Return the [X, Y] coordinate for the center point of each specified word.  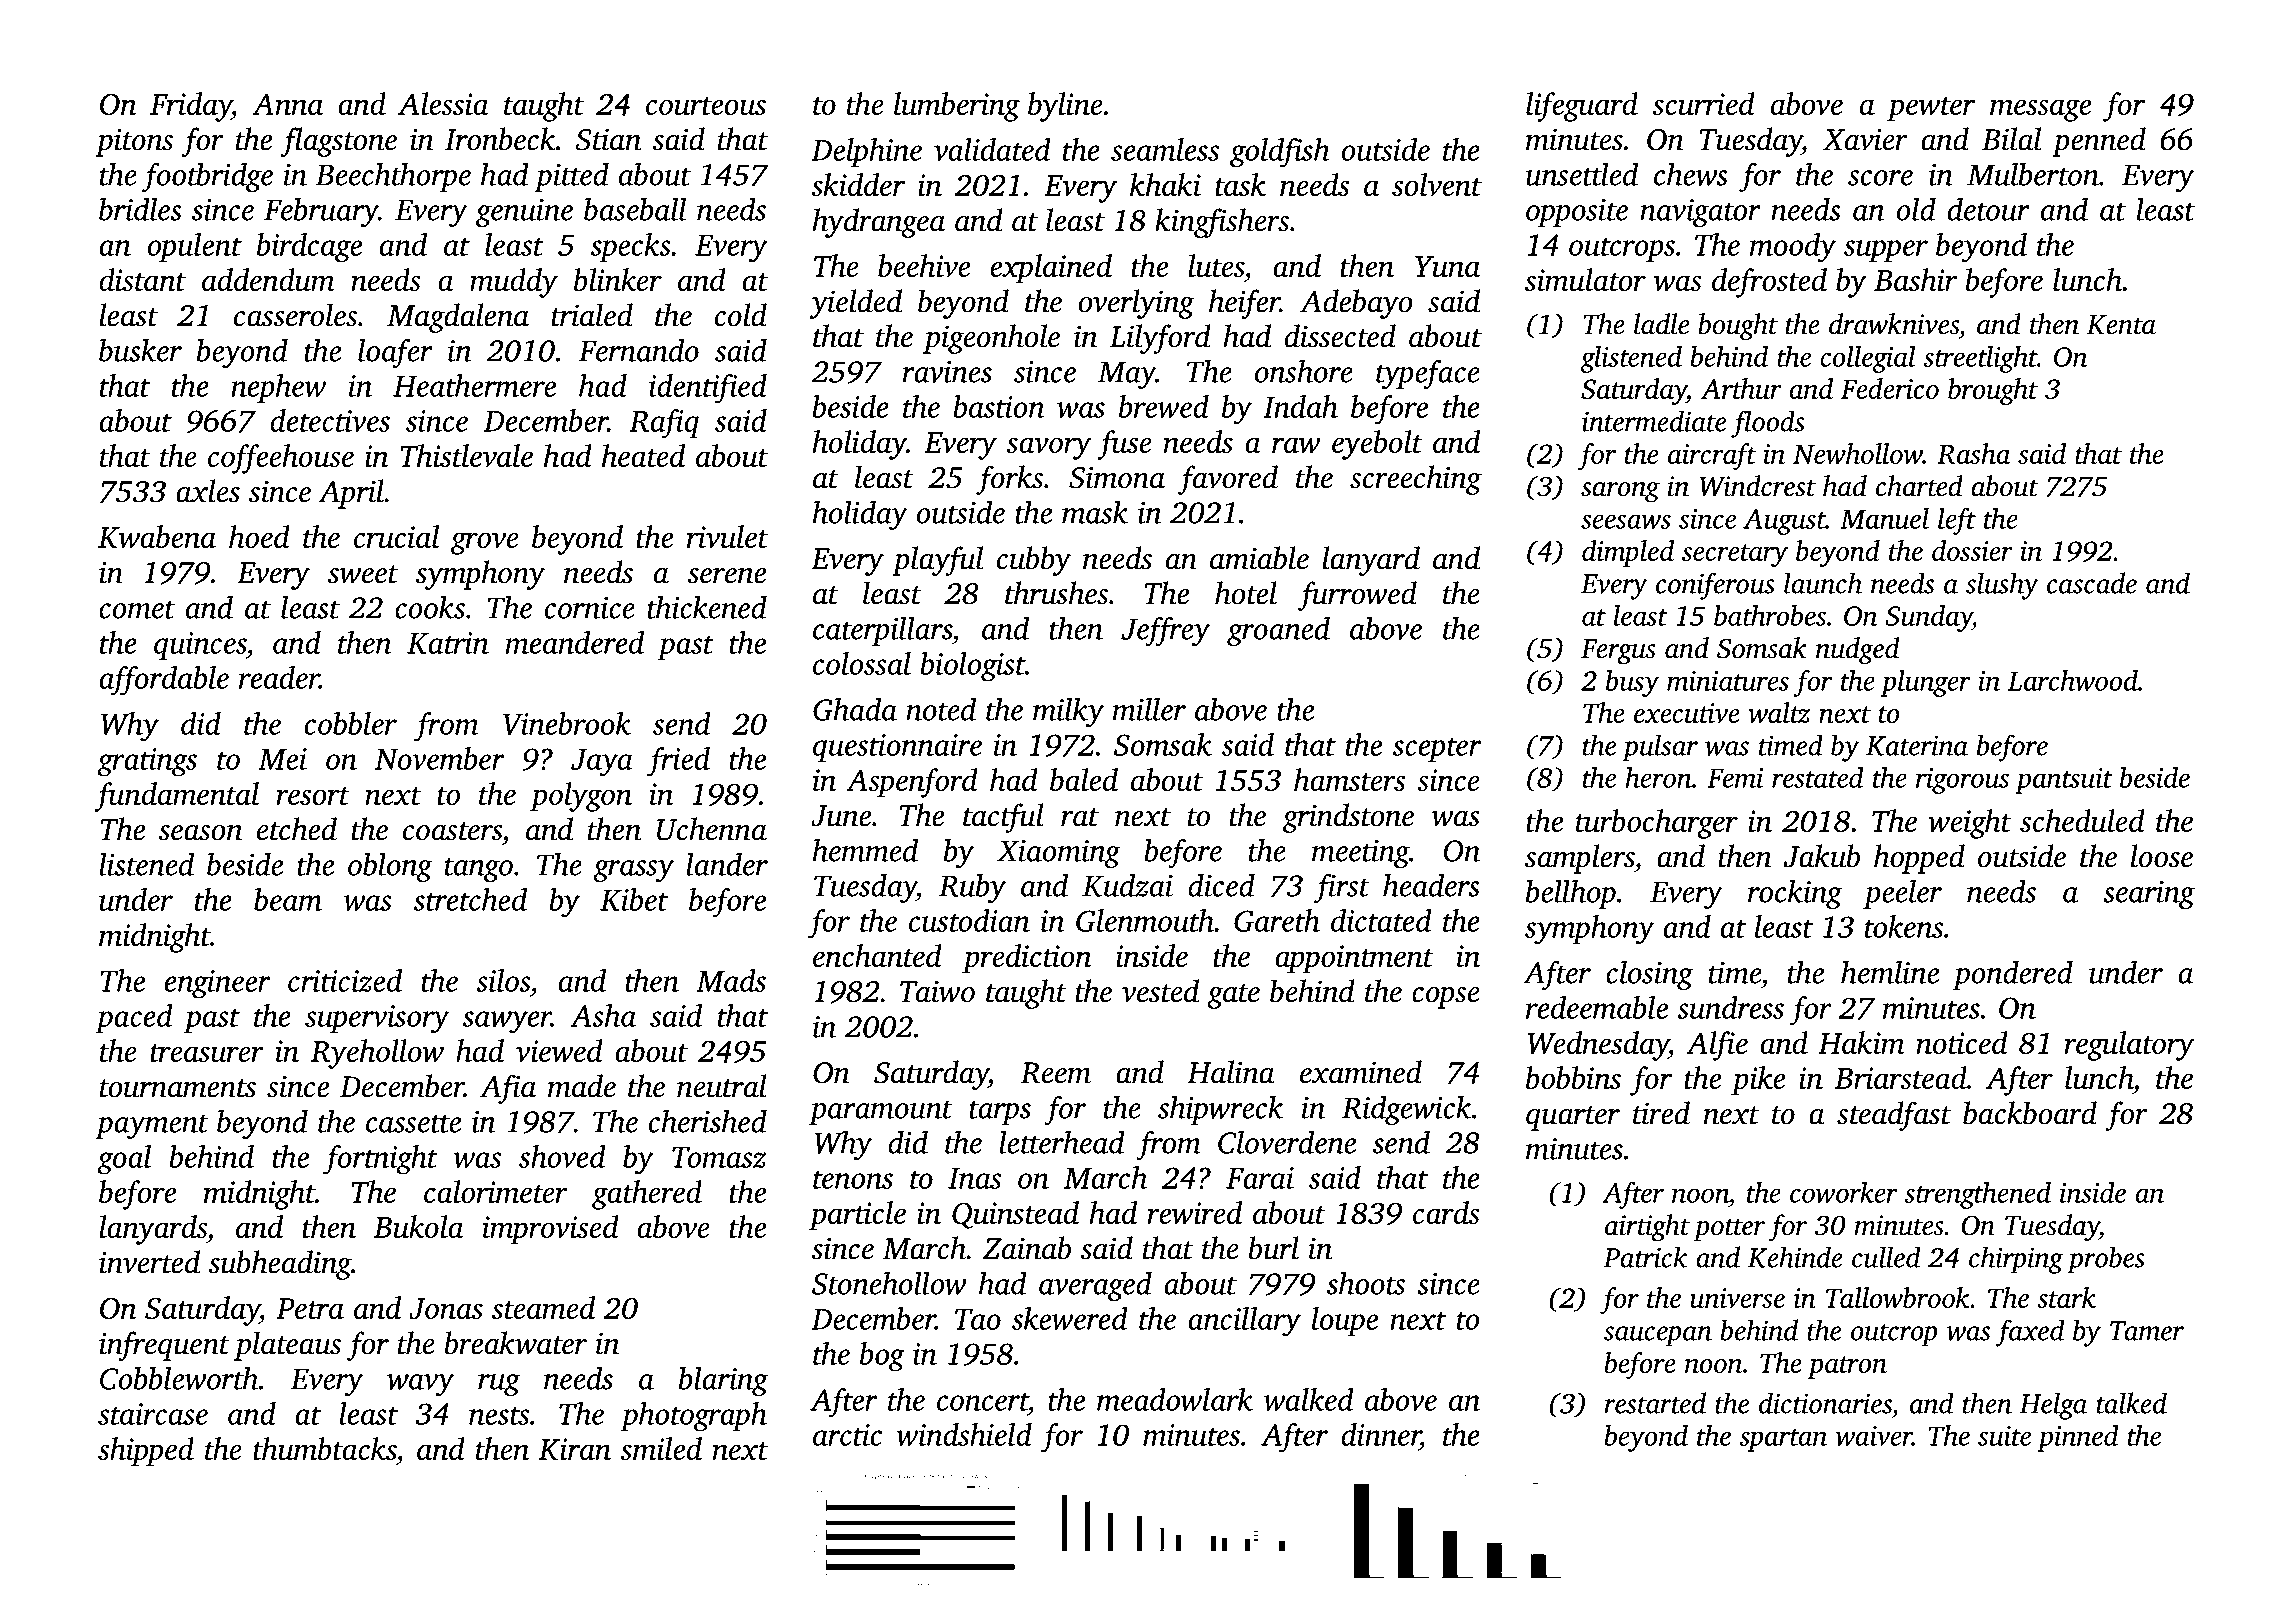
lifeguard [1582, 107]
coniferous [1715, 586]
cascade [2092, 583]
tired [1661, 1113]
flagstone [339, 142]
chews [1691, 174]
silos [503, 980]
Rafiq [664, 424]
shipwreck [1220, 1110]
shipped [146, 1452]
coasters [452, 831]
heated [643, 455]
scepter [1437, 750]
